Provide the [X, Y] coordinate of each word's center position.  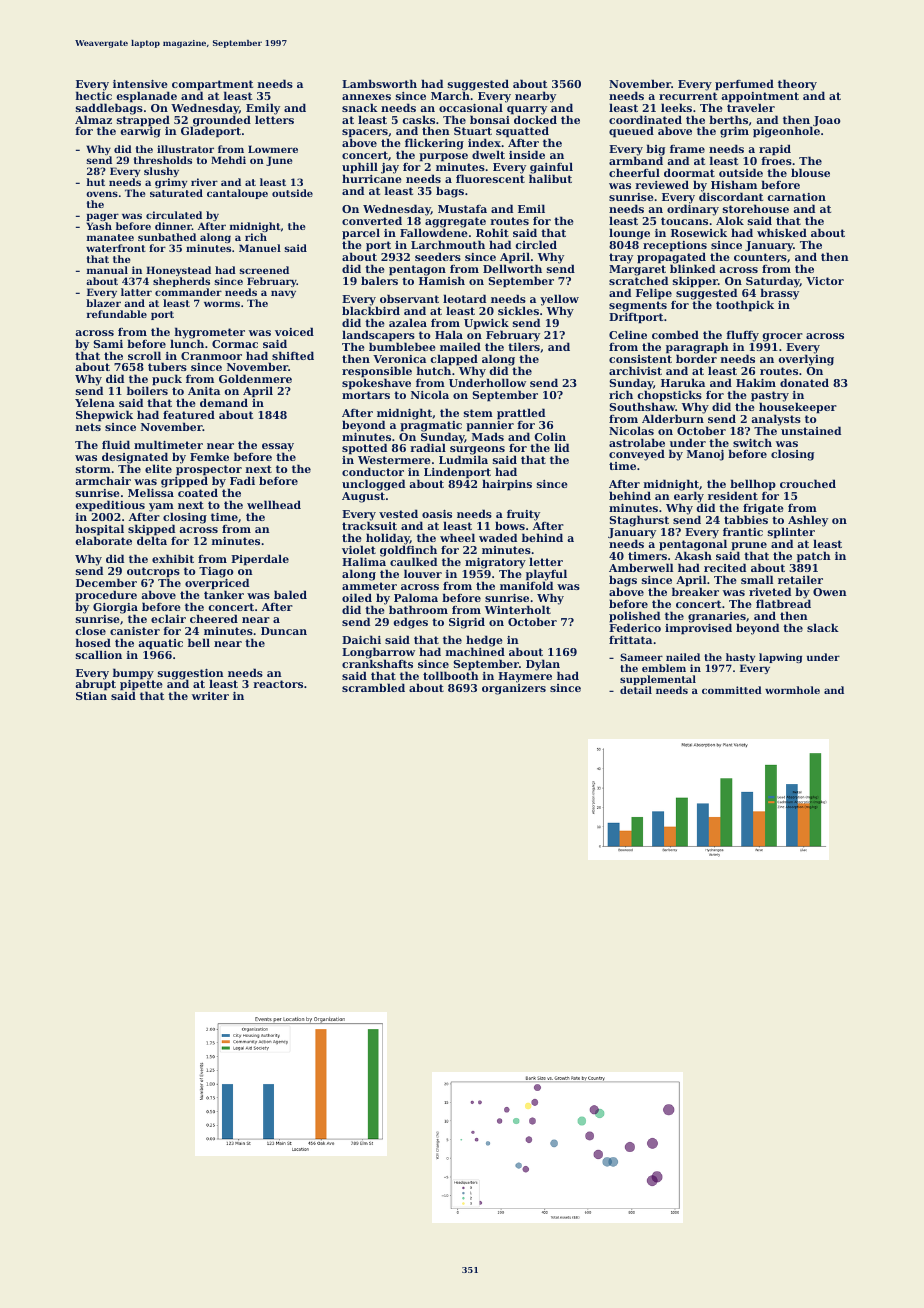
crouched [808, 483]
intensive [140, 84]
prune [749, 547]
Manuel [260, 248]
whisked [782, 232]
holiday [388, 539]
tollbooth [451, 675]
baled [290, 594]
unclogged [373, 485]
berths [728, 119]
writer [210, 696]
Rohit [492, 232]
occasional [471, 107]
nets [88, 427]
